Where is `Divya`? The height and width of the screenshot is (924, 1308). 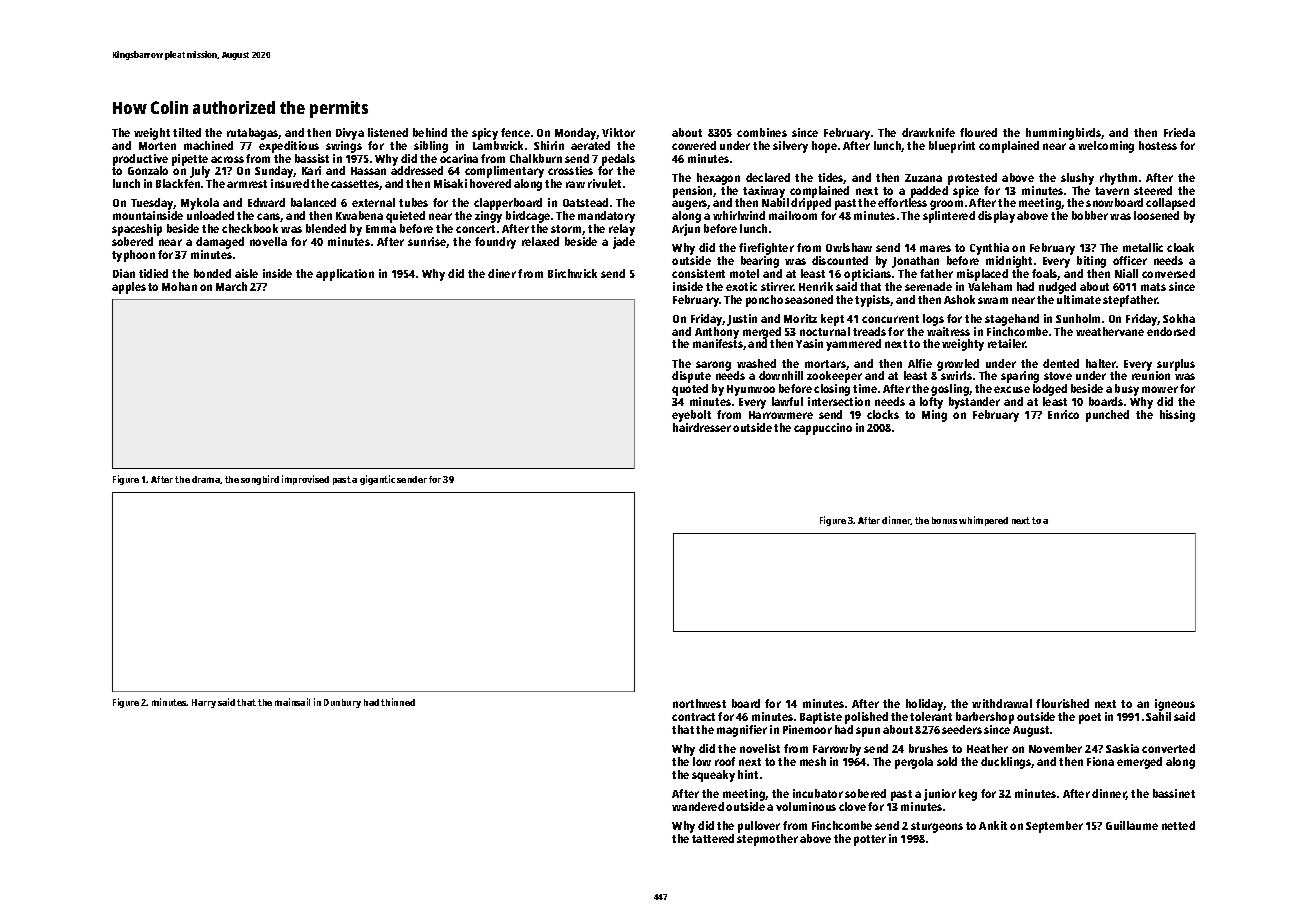 Divya is located at coordinates (350, 134).
